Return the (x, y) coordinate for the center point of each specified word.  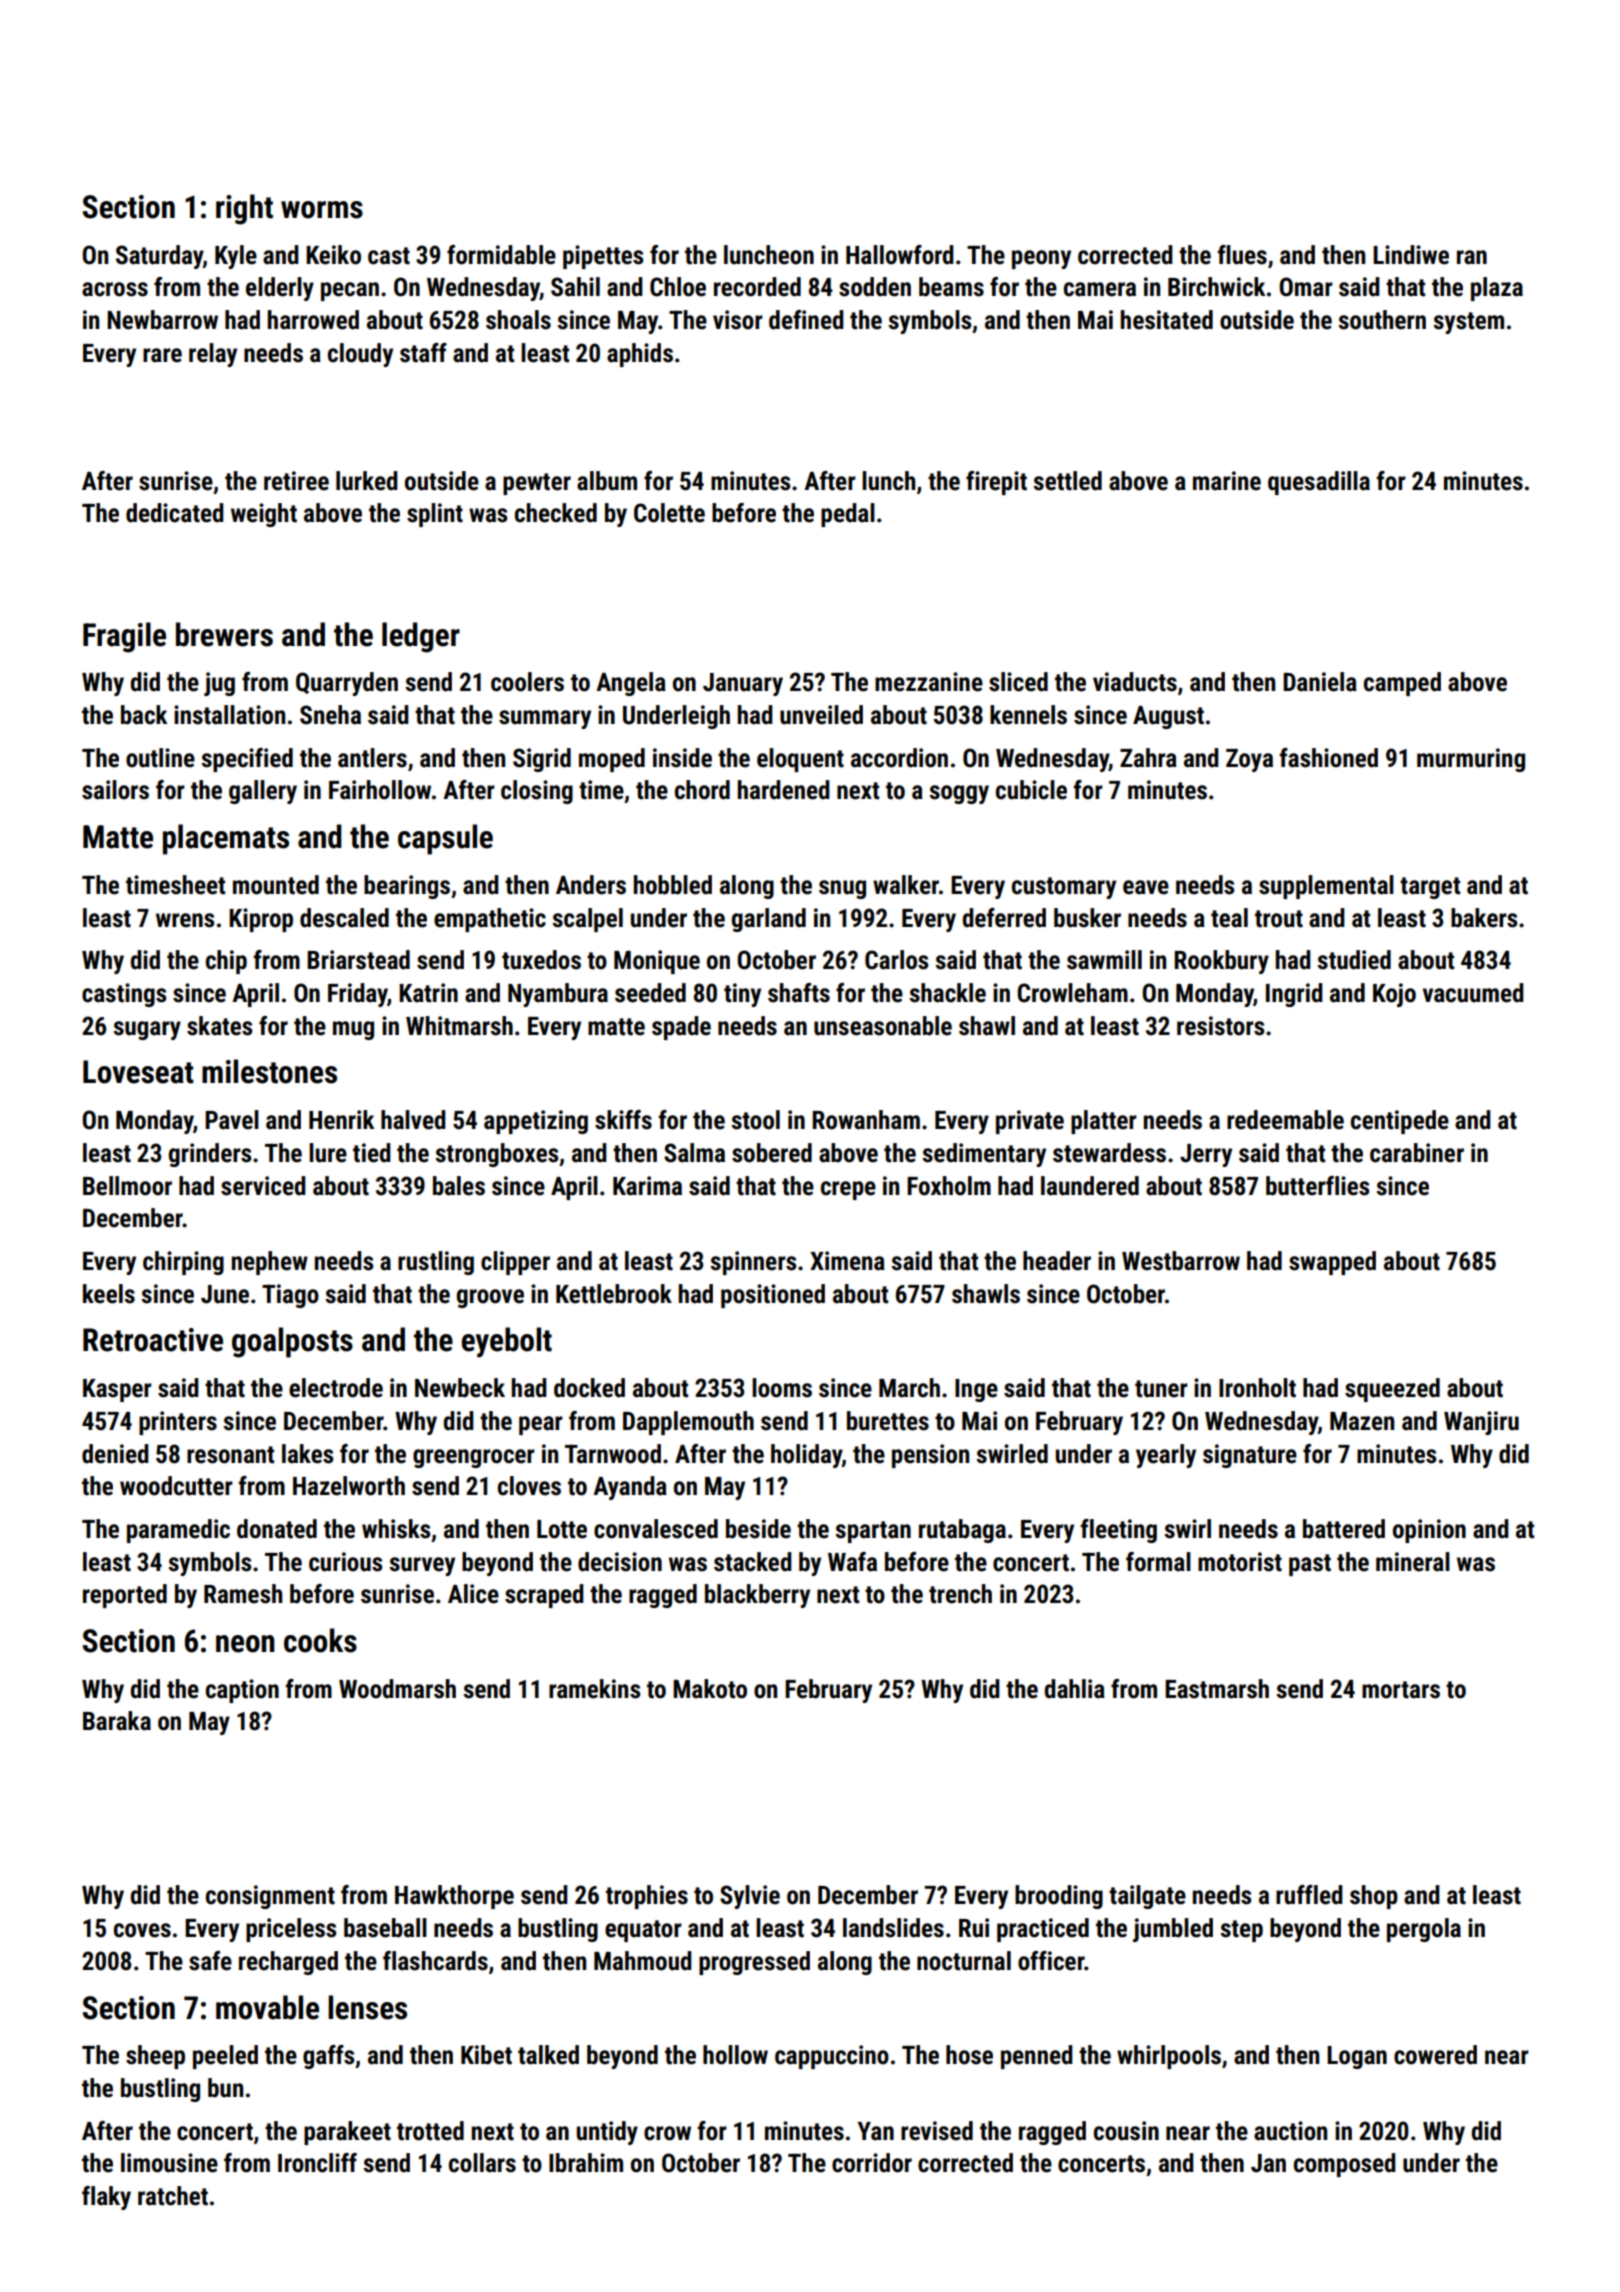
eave (1146, 887)
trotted (430, 2131)
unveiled (821, 715)
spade (681, 1028)
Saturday (159, 257)
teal (1229, 918)
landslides (893, 1928)
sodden (875, 287)
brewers (224, 634)
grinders (210, 1155)
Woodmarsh (397, 1689)
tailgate (1147, 1897)
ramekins (595, 1689)
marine (1227, 481)
